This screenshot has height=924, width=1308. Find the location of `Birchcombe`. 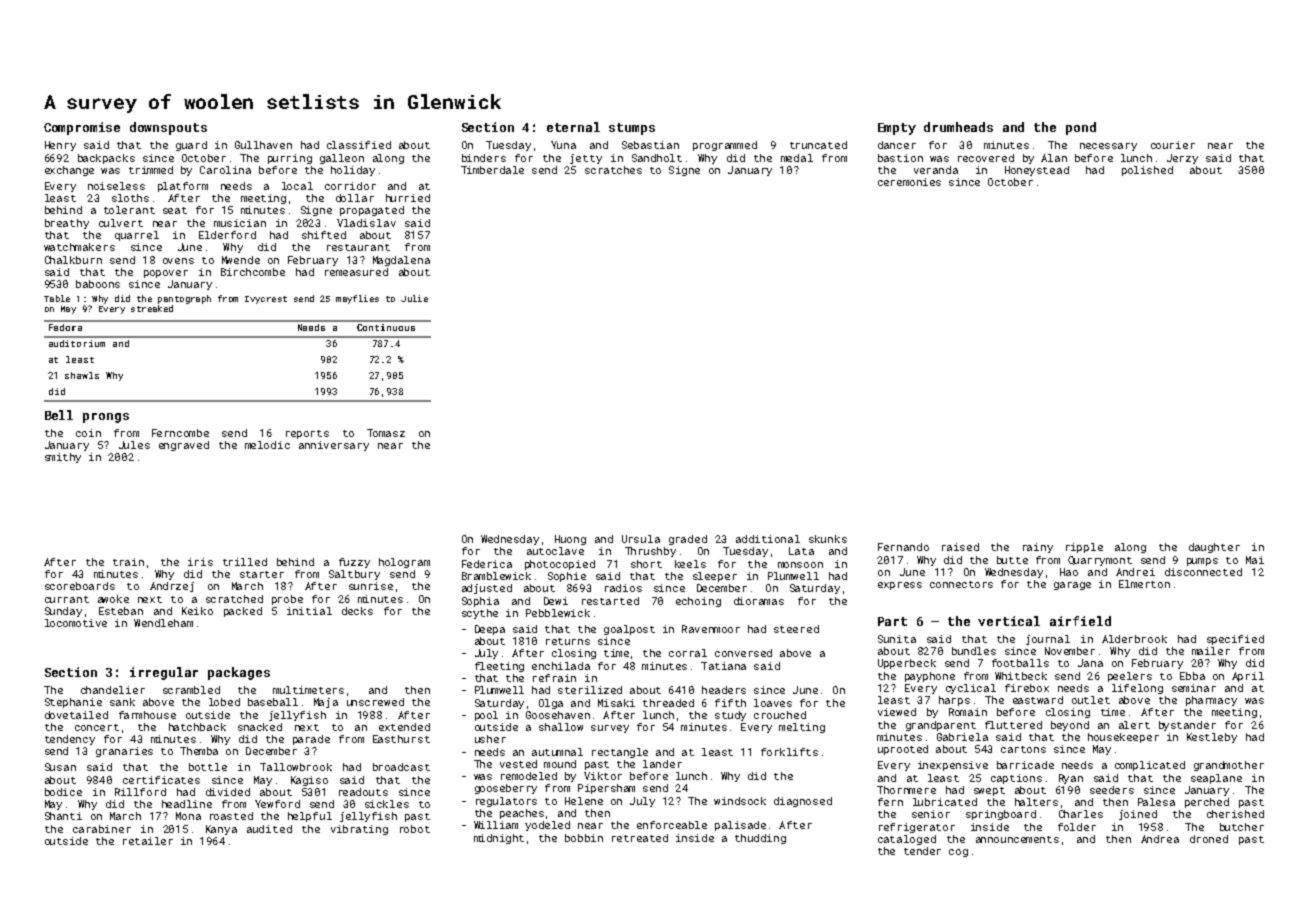

Birchcombe is located at coordinates (253, 272).
